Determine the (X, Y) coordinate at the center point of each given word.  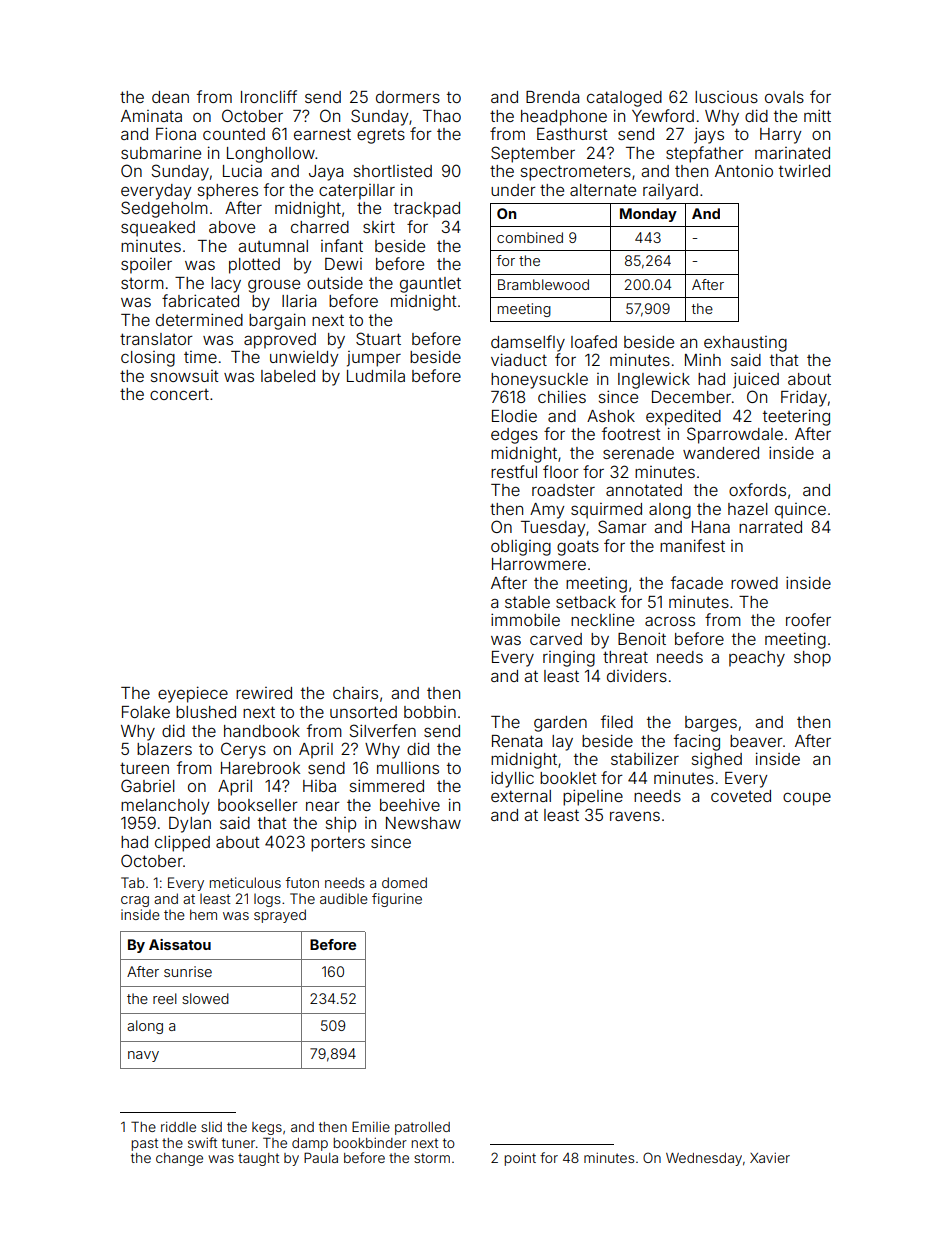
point (520, 1159)
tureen (144, 768)
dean (170, 97)
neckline (602, 619)
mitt (817, 115)
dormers (408, 97)
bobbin (430, 712)
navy (143, 1056)
